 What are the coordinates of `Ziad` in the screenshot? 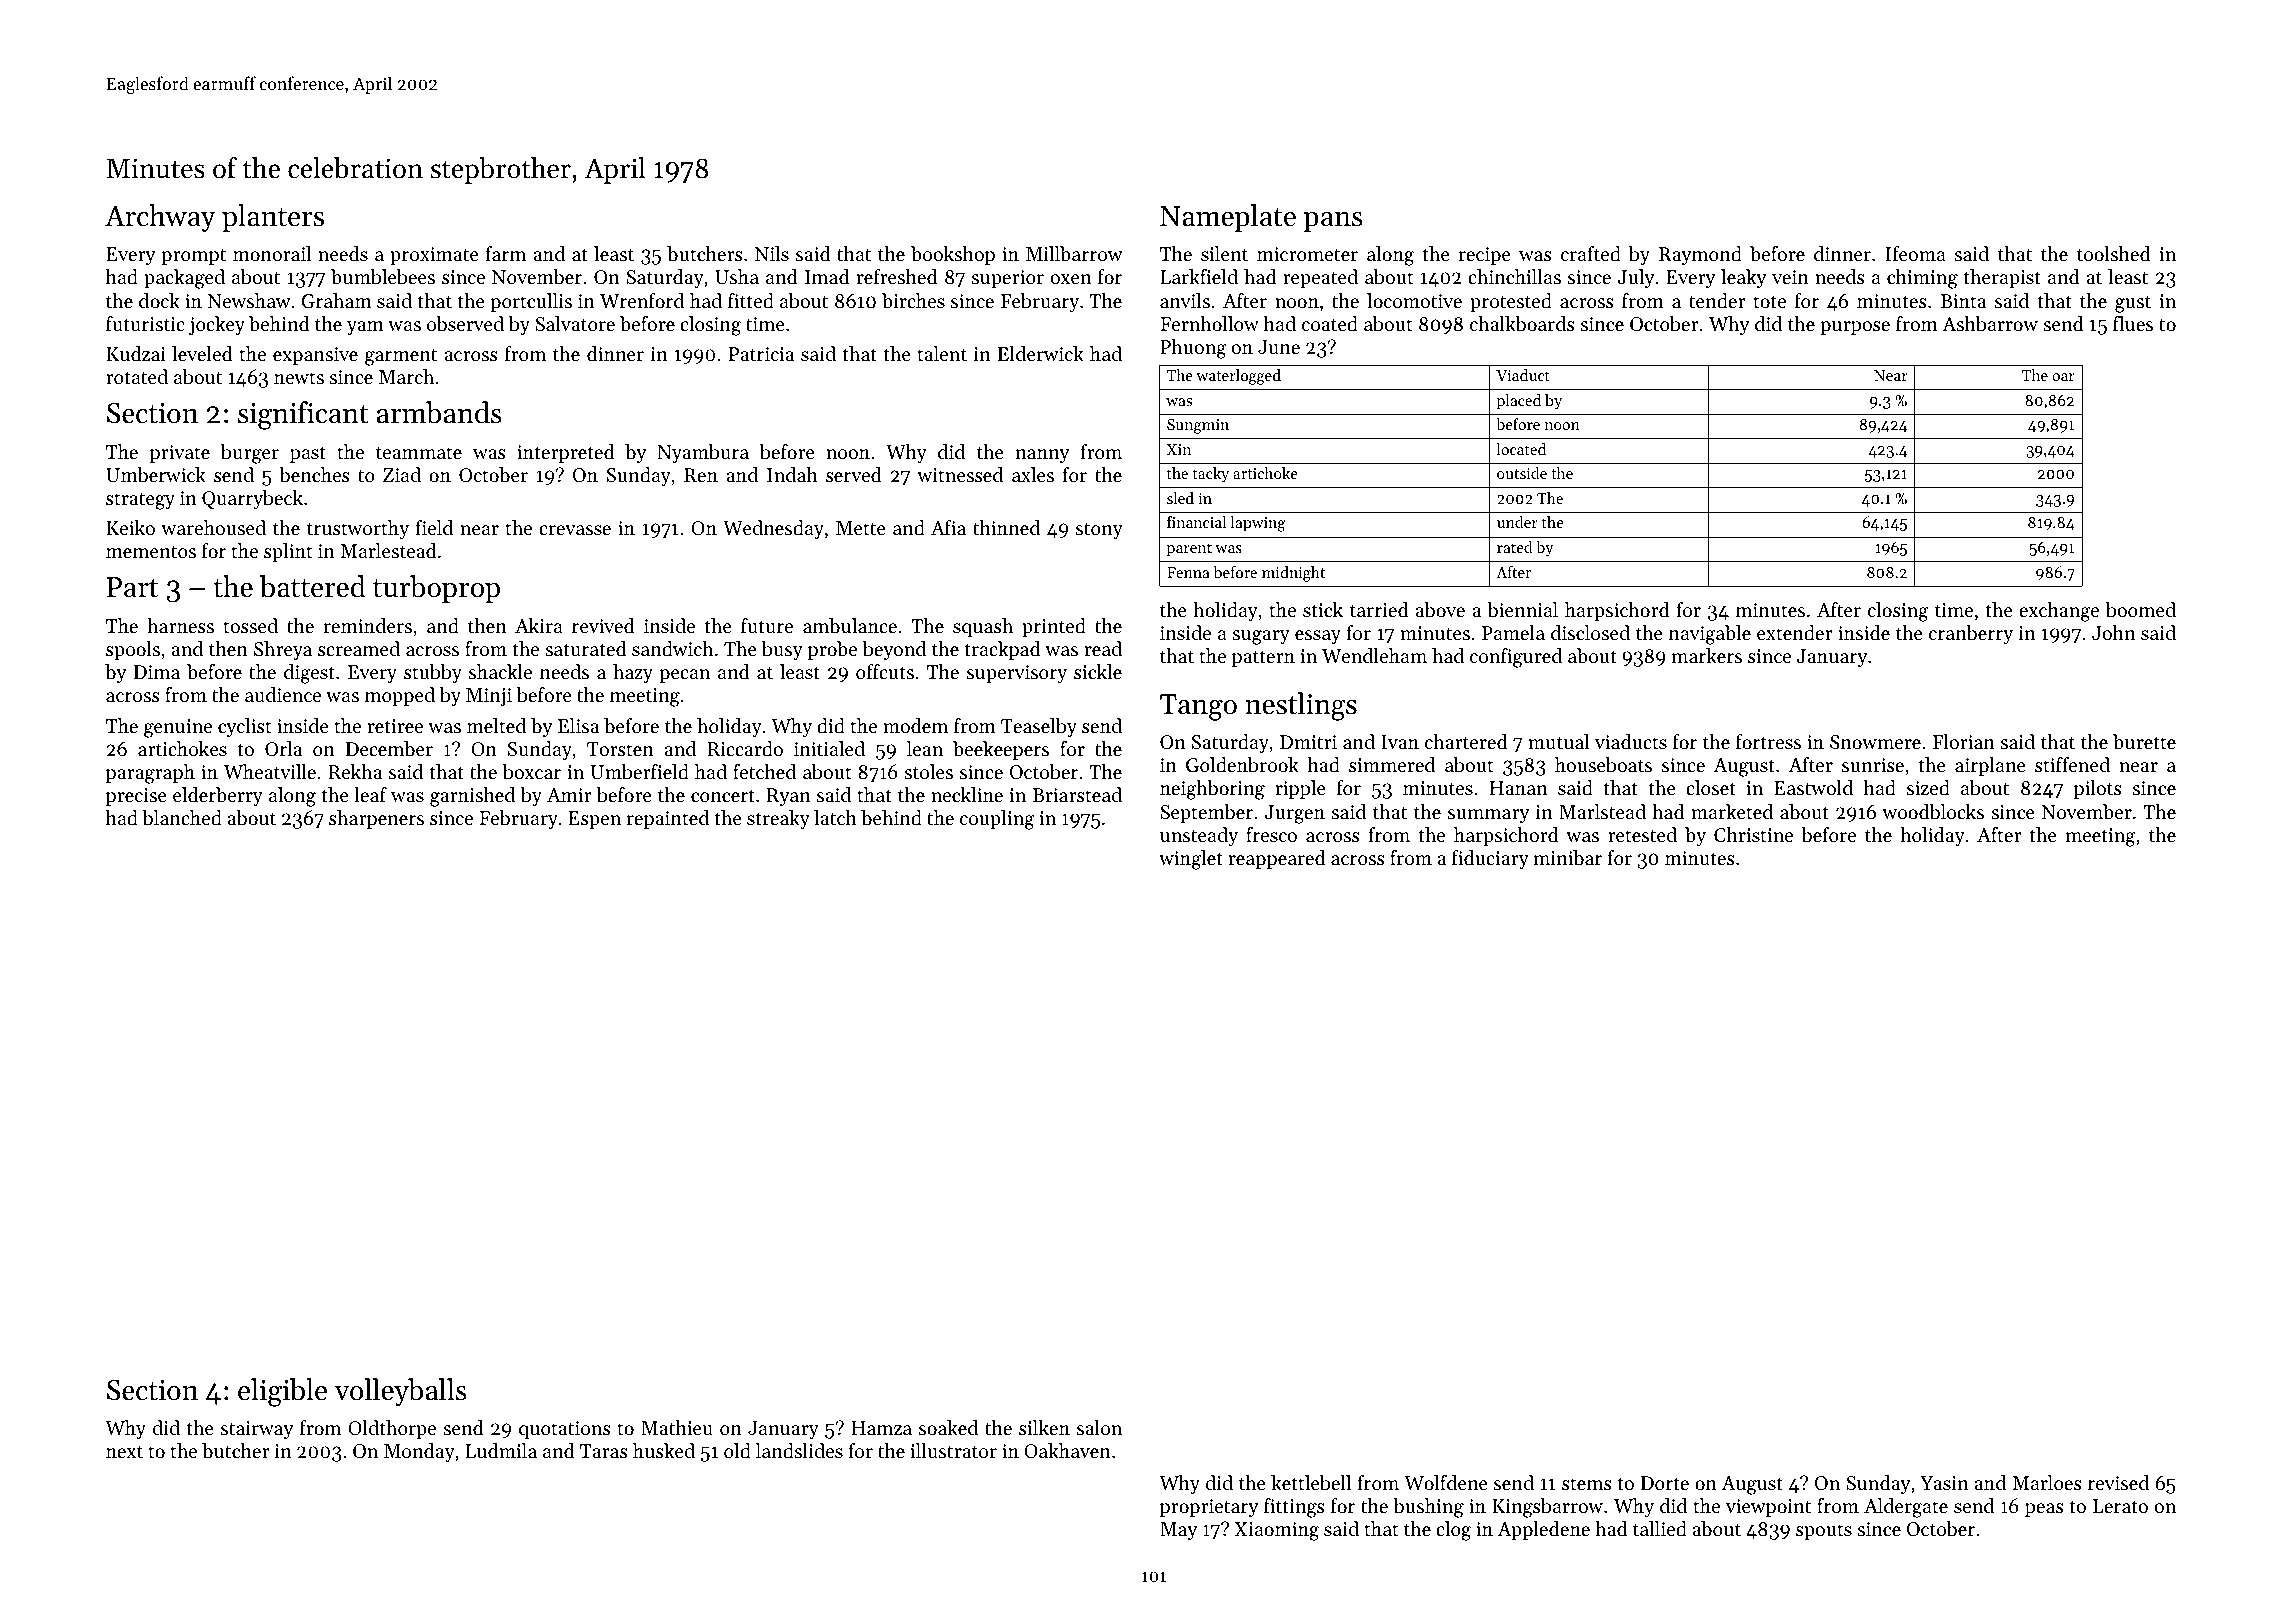 It's located at (402, 474).
